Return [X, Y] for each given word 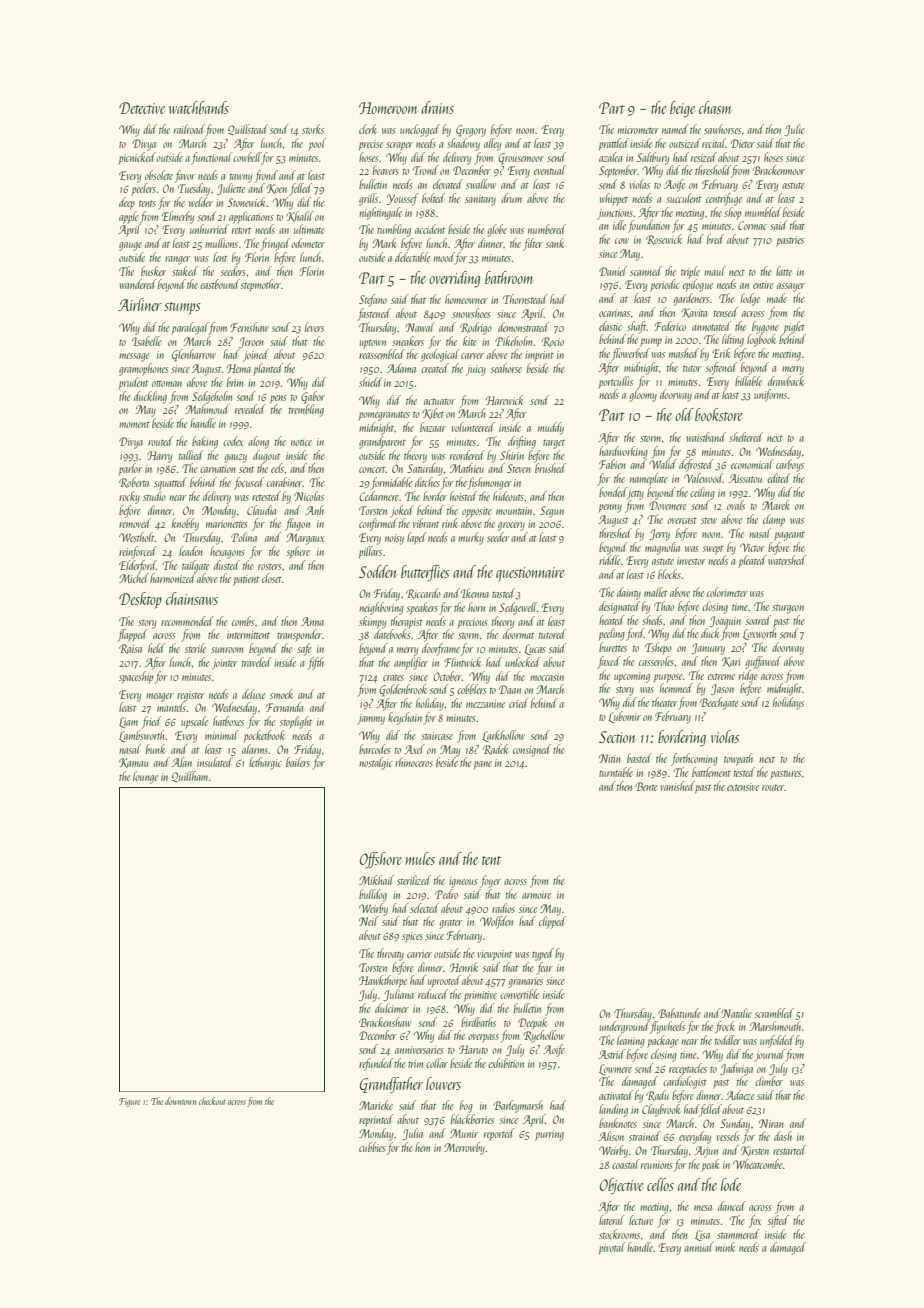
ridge [748, 676]
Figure [130, 1102]
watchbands [199, 107]
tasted [503, 593]
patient [246, 580]
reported [499, 1134]
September [618, 171]
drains [437, 107]
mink [725, 1247]
